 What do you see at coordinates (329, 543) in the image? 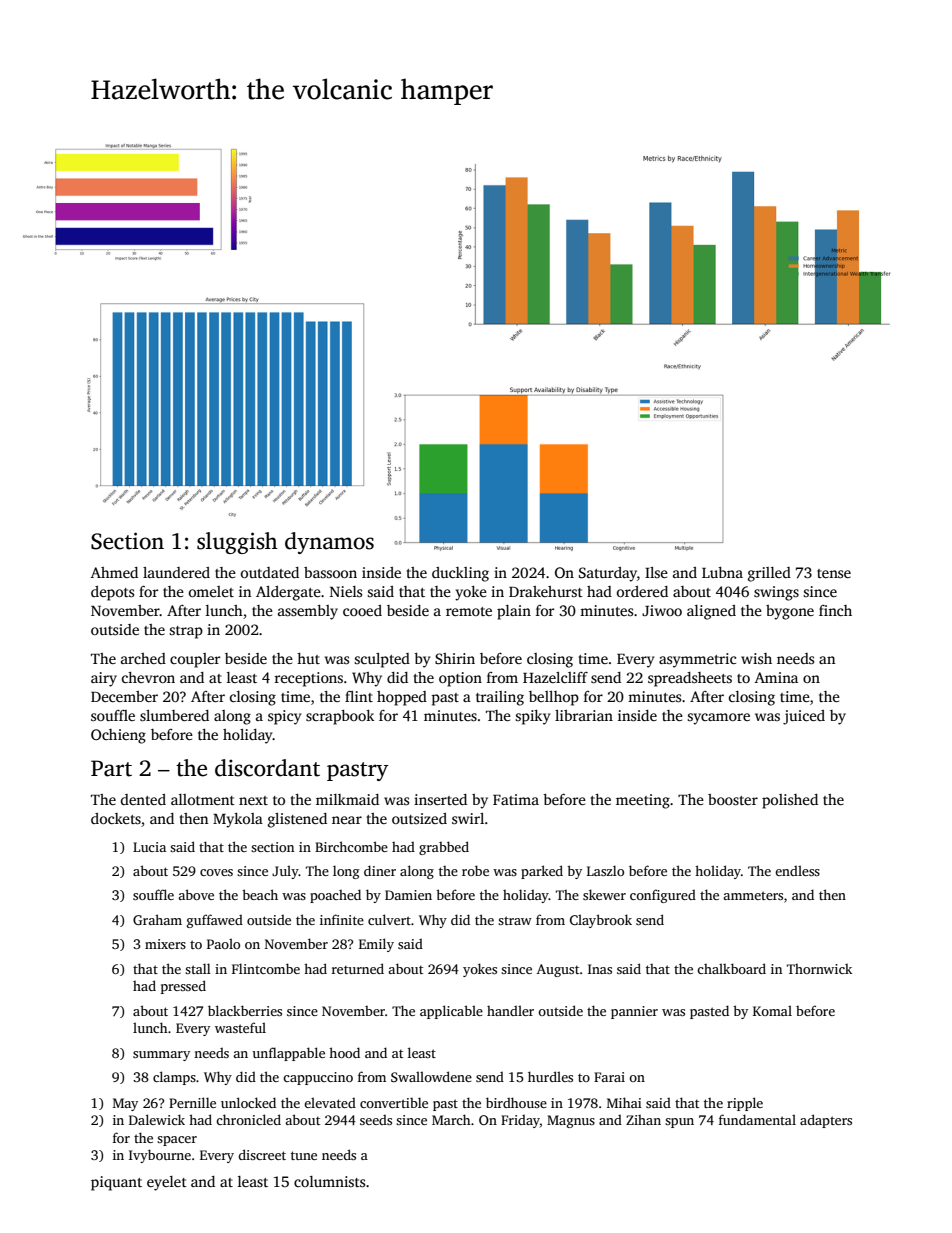
I see `dynamos` at bounding box center [329, 543].
